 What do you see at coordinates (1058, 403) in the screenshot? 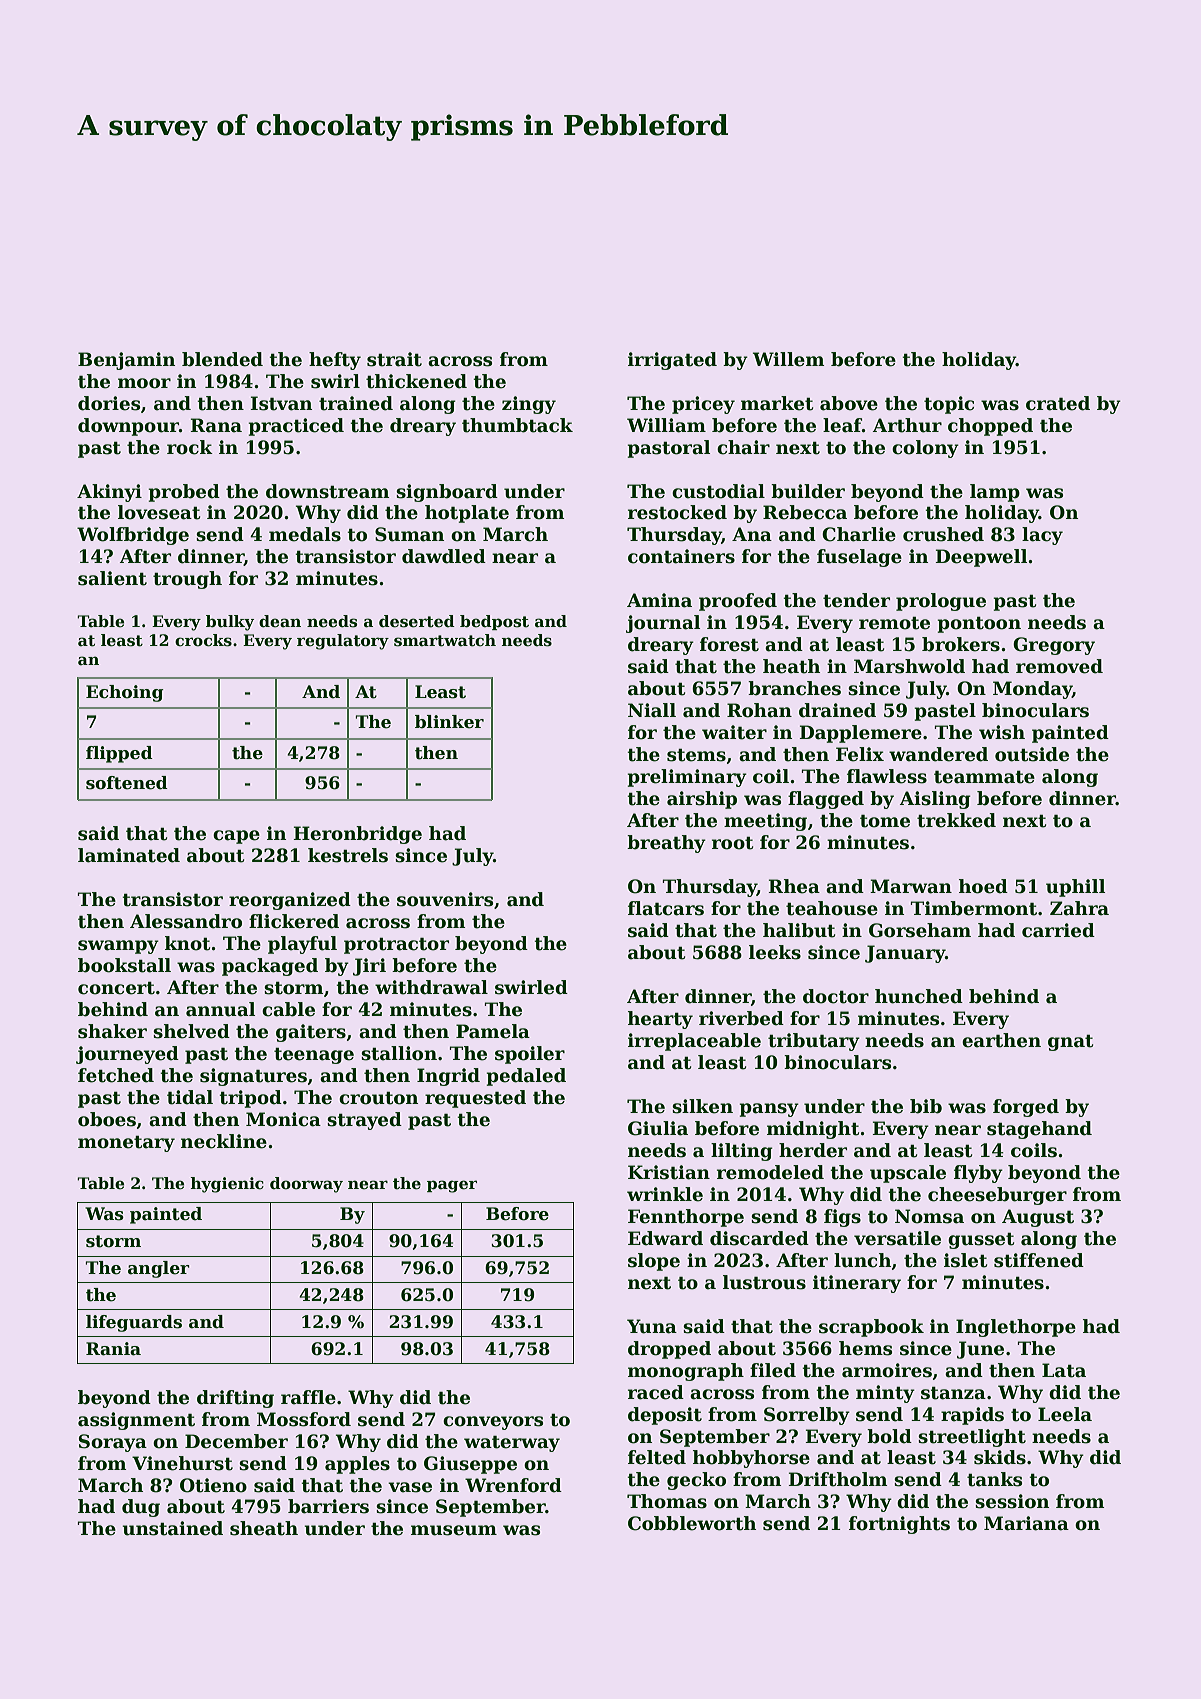
I see `crated` at bounding box center [1058, 403].
